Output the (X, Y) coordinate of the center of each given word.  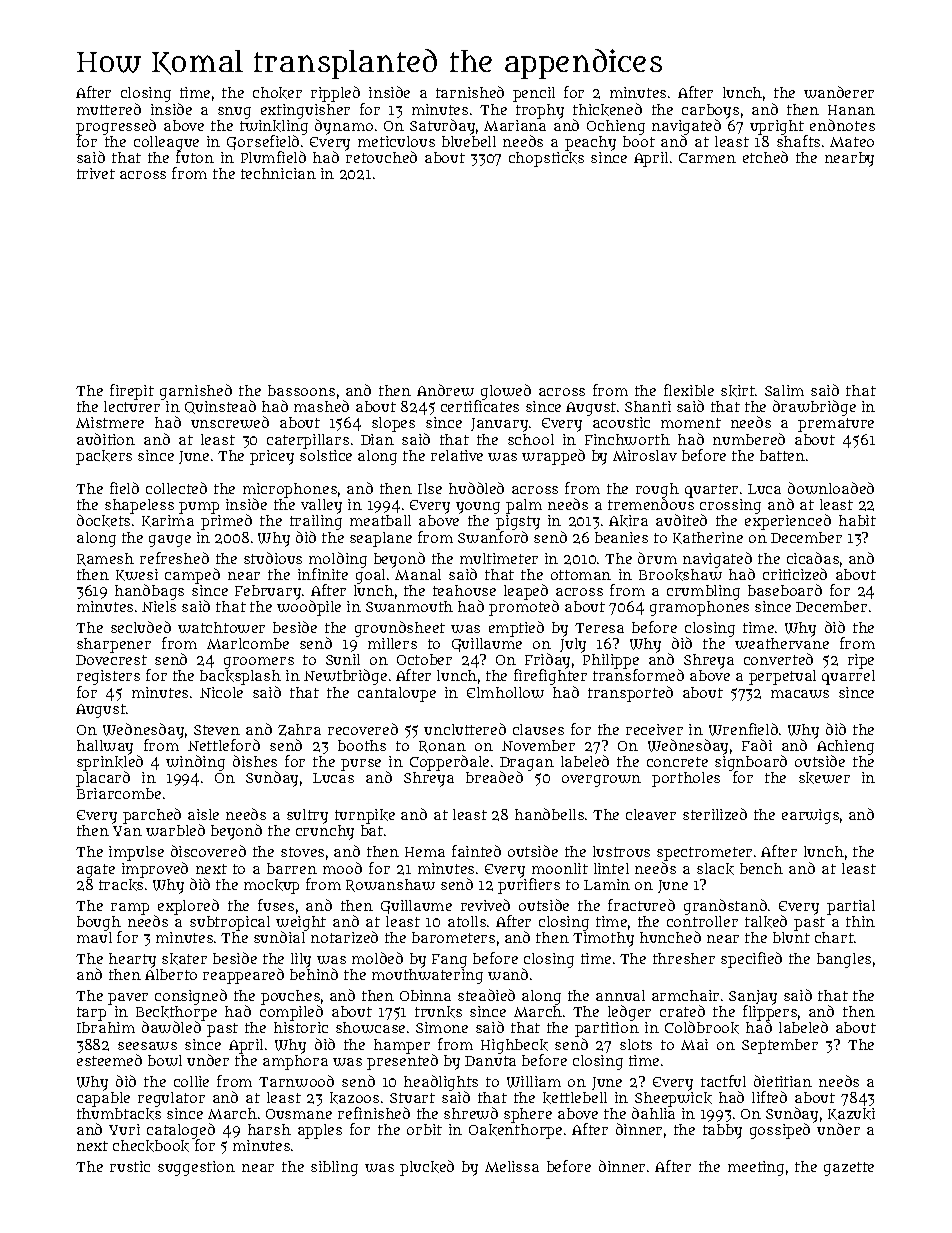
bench (761, 868)
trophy (540, 111)
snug (234, 113)
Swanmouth (409, 606)
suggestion (196, 1168)
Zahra (299, 730)
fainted (476, 851)
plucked (427, 1168)
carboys (710, 111)
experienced (788, 522)
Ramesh (105, 559)
